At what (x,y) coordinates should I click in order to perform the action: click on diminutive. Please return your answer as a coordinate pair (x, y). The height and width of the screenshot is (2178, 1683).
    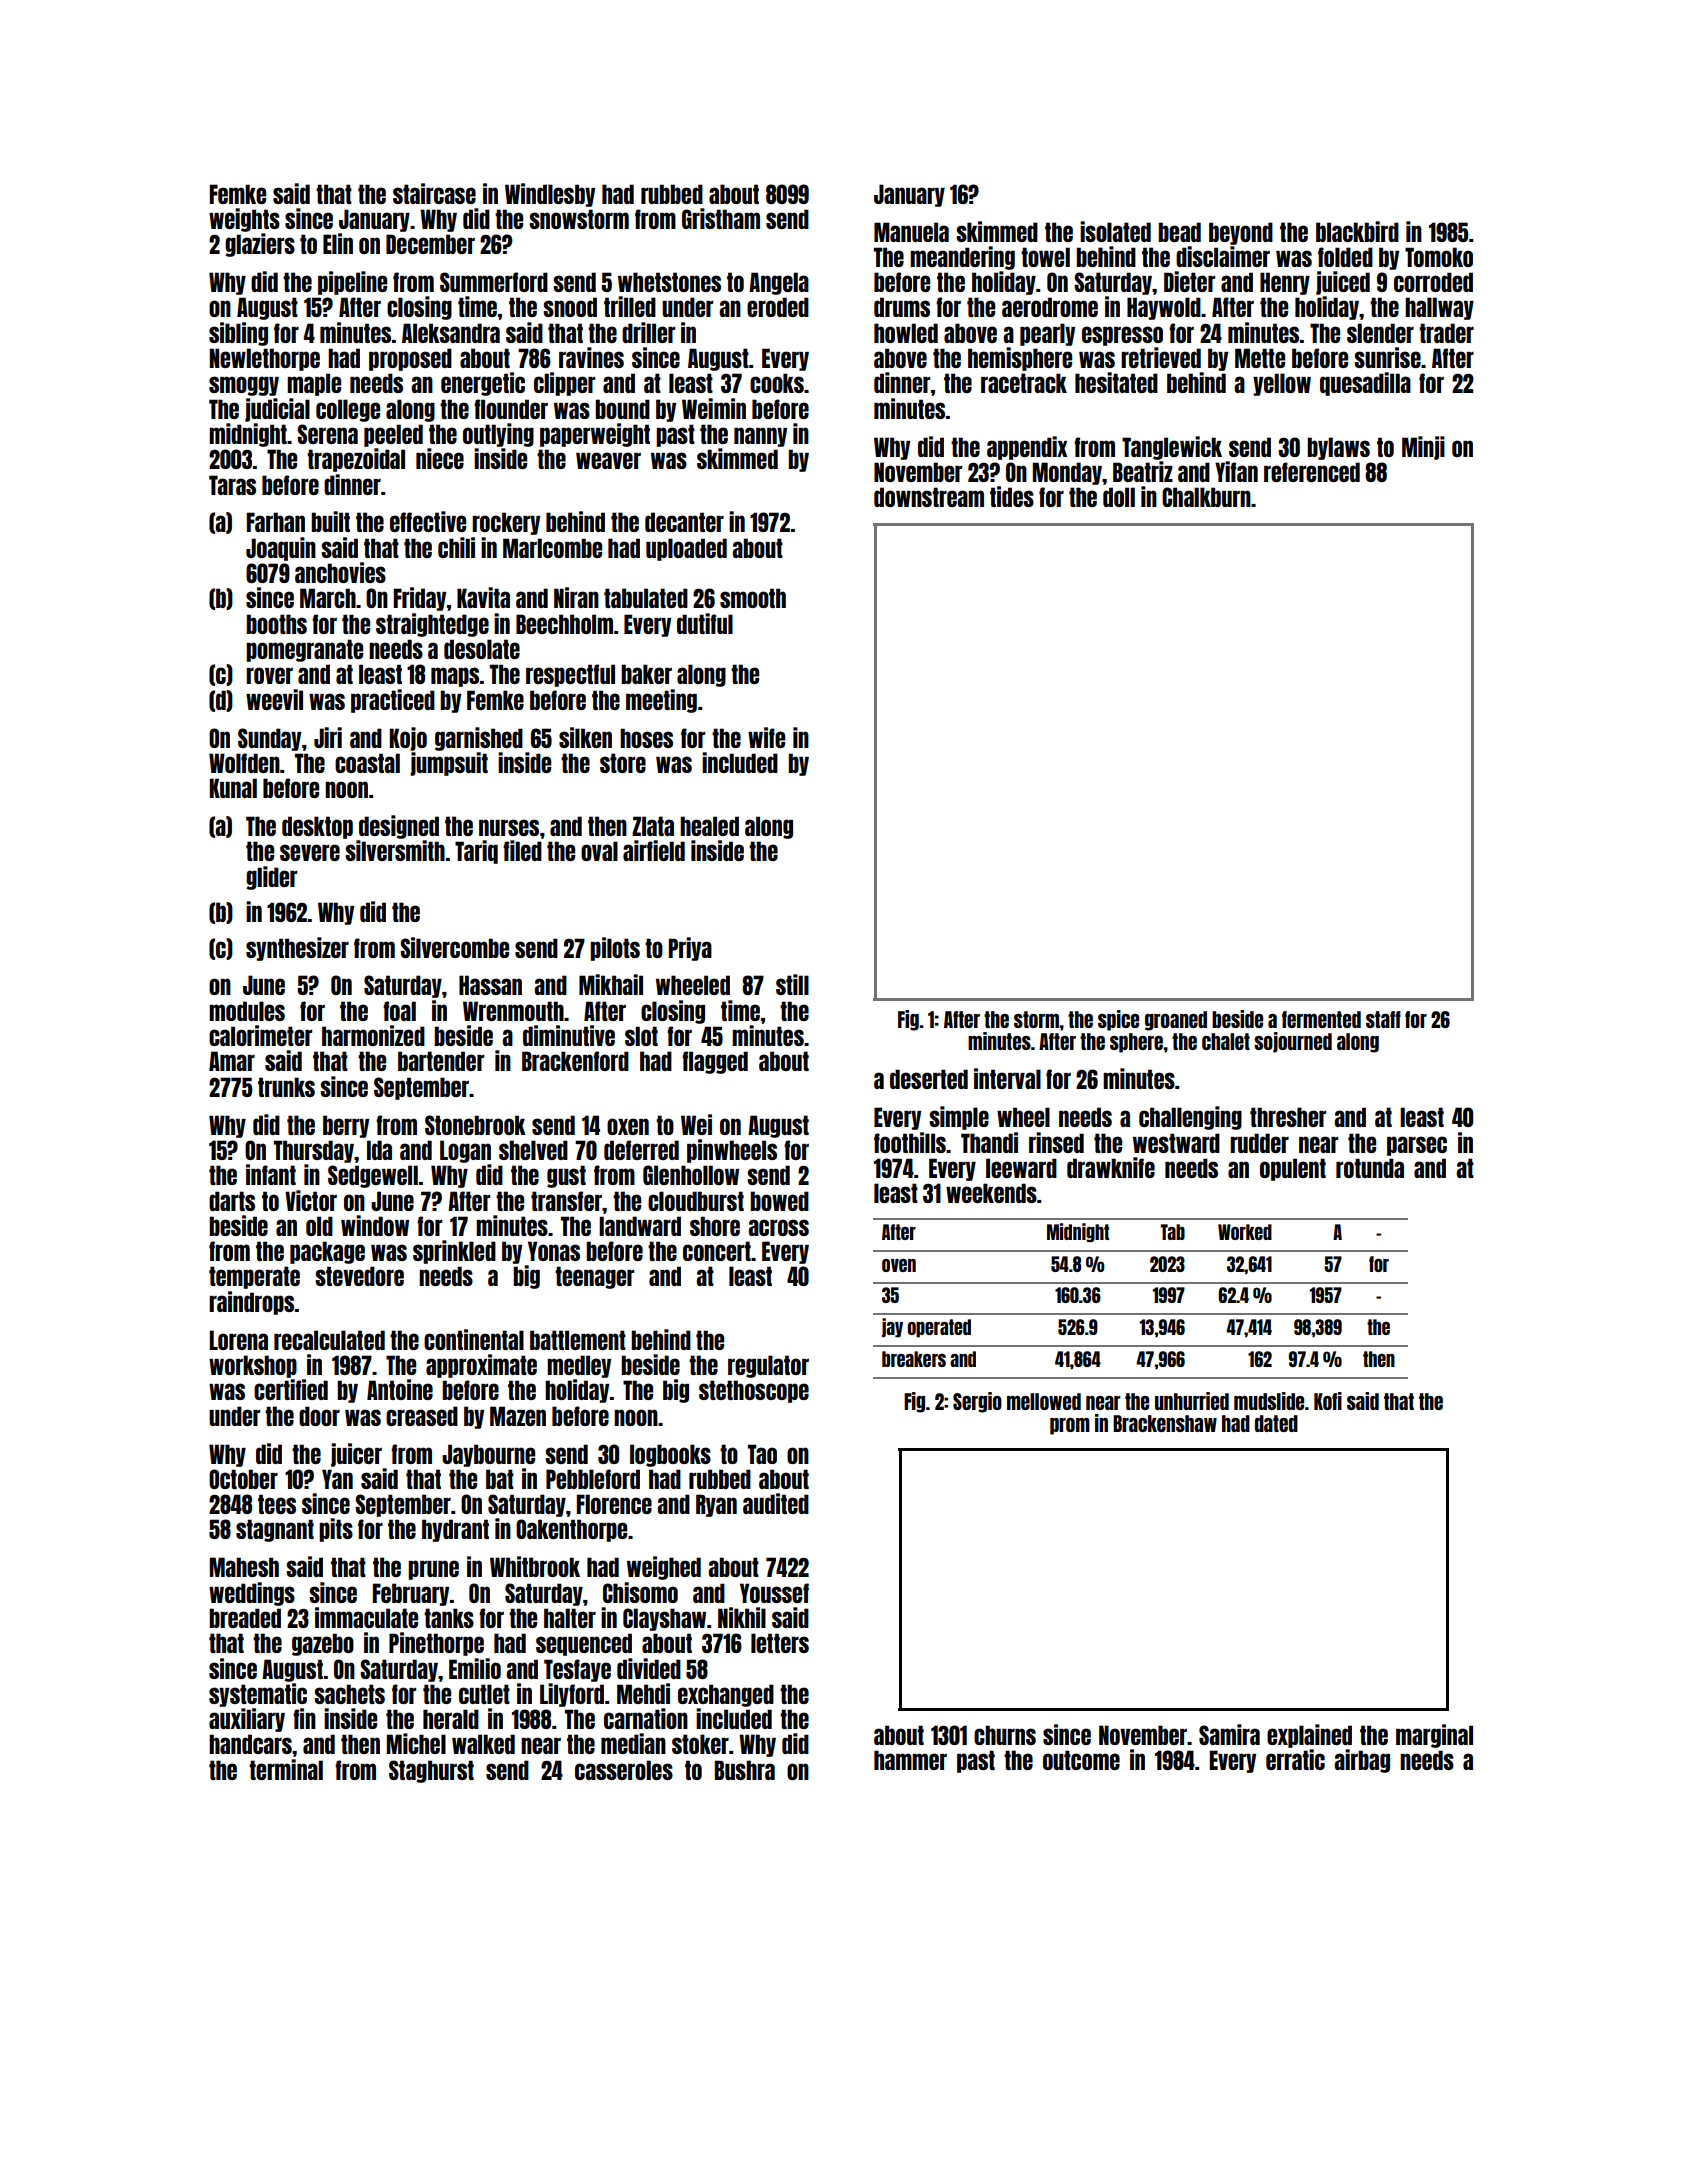
    Looking at the image, I should click on (569, 1035).
